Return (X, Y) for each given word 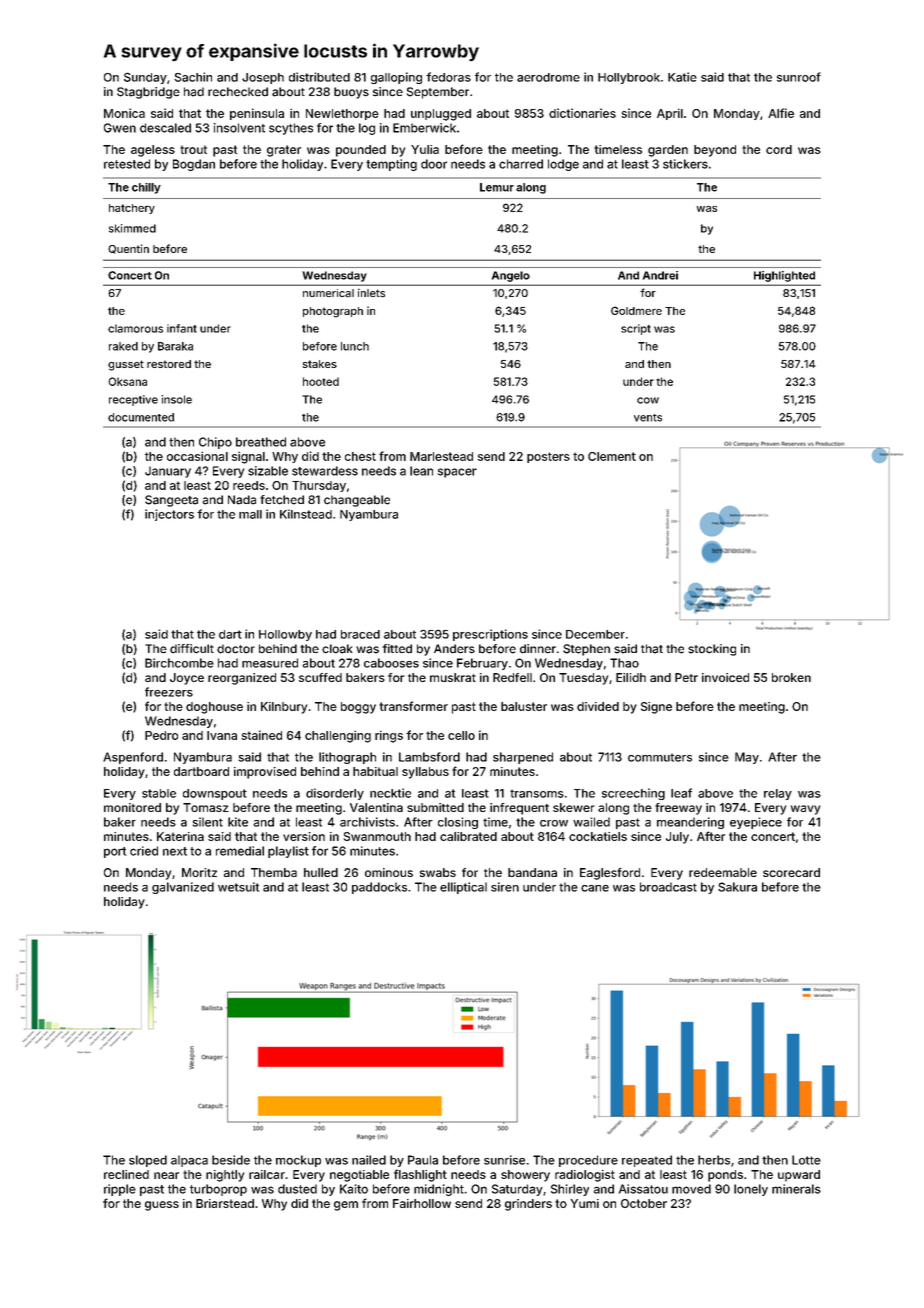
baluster (524, 706)
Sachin (193, 77)
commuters (660, 757)
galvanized (183, 888)
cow (648, 400)
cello (461, 735)
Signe (656, 708)
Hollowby (285, 635)
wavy (805, 810)
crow (554, 823)
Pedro (161, 735)
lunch (355, 346)
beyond (715, 151)
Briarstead (225, 1203)
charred (521, 164)
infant (182, 328)
